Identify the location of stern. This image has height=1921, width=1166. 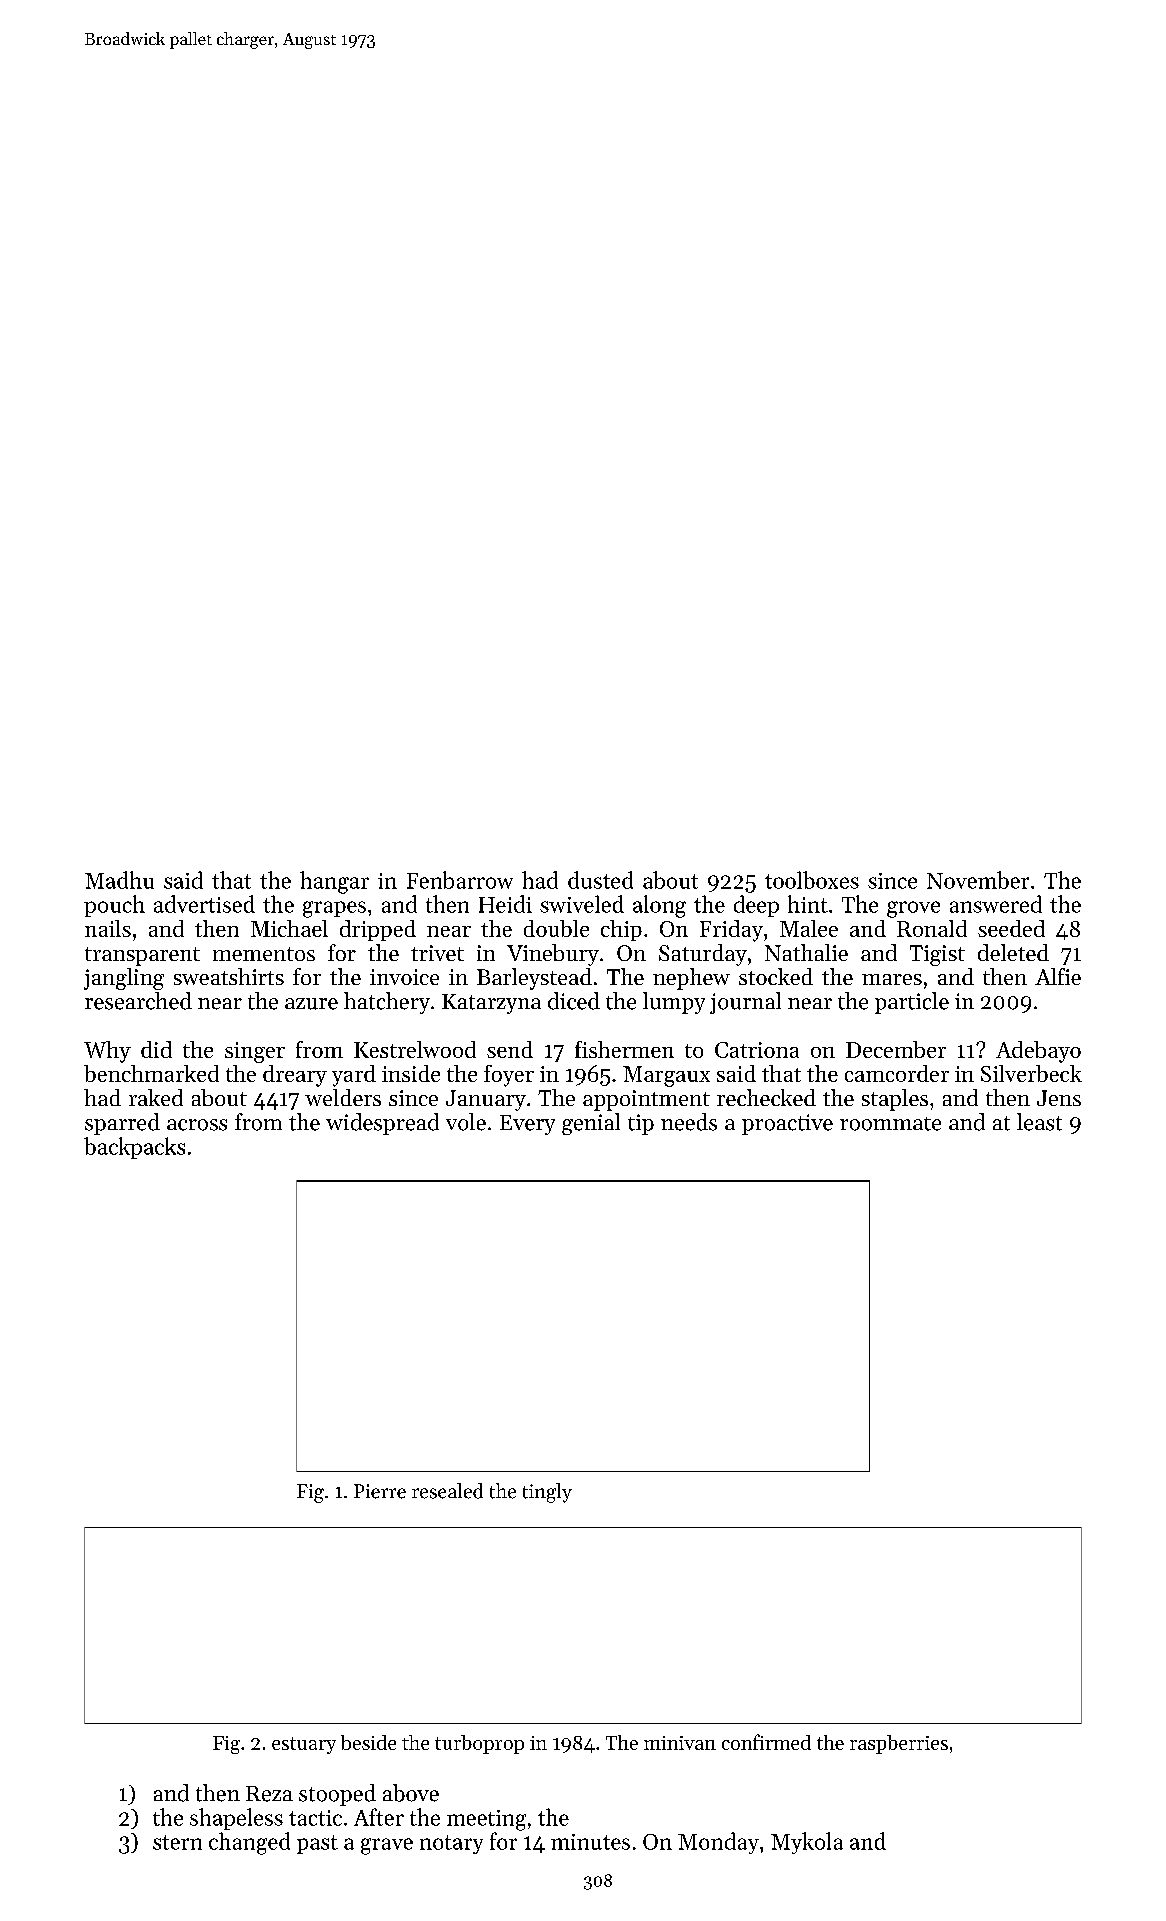
(177, 1842).
